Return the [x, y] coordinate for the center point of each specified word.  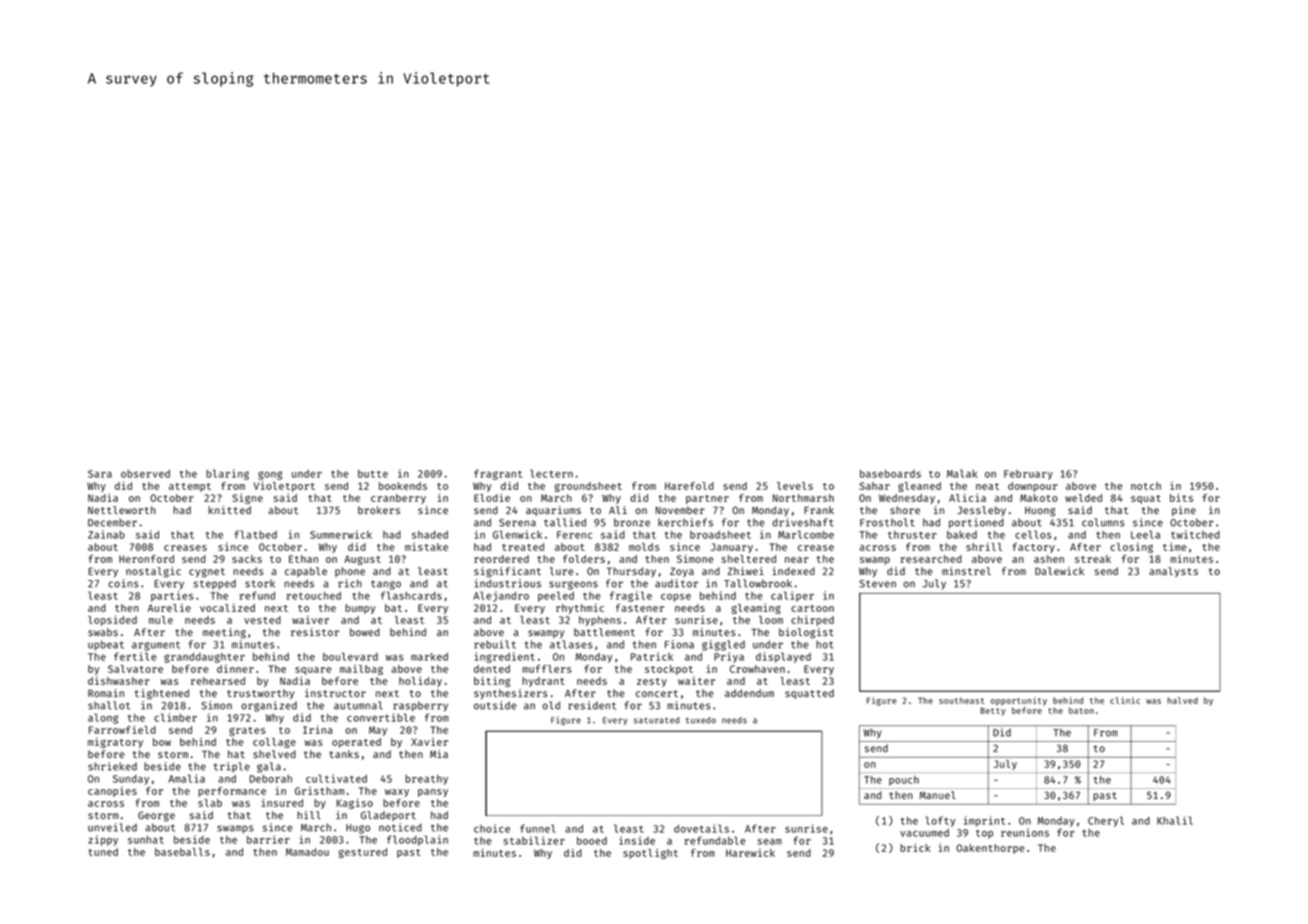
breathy [426, 780]
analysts [1173, 572]
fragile [631, 596]
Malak [962, 473]
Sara [100, 474]
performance [232, 792]
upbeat [106, 645]
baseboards [890, 474]
